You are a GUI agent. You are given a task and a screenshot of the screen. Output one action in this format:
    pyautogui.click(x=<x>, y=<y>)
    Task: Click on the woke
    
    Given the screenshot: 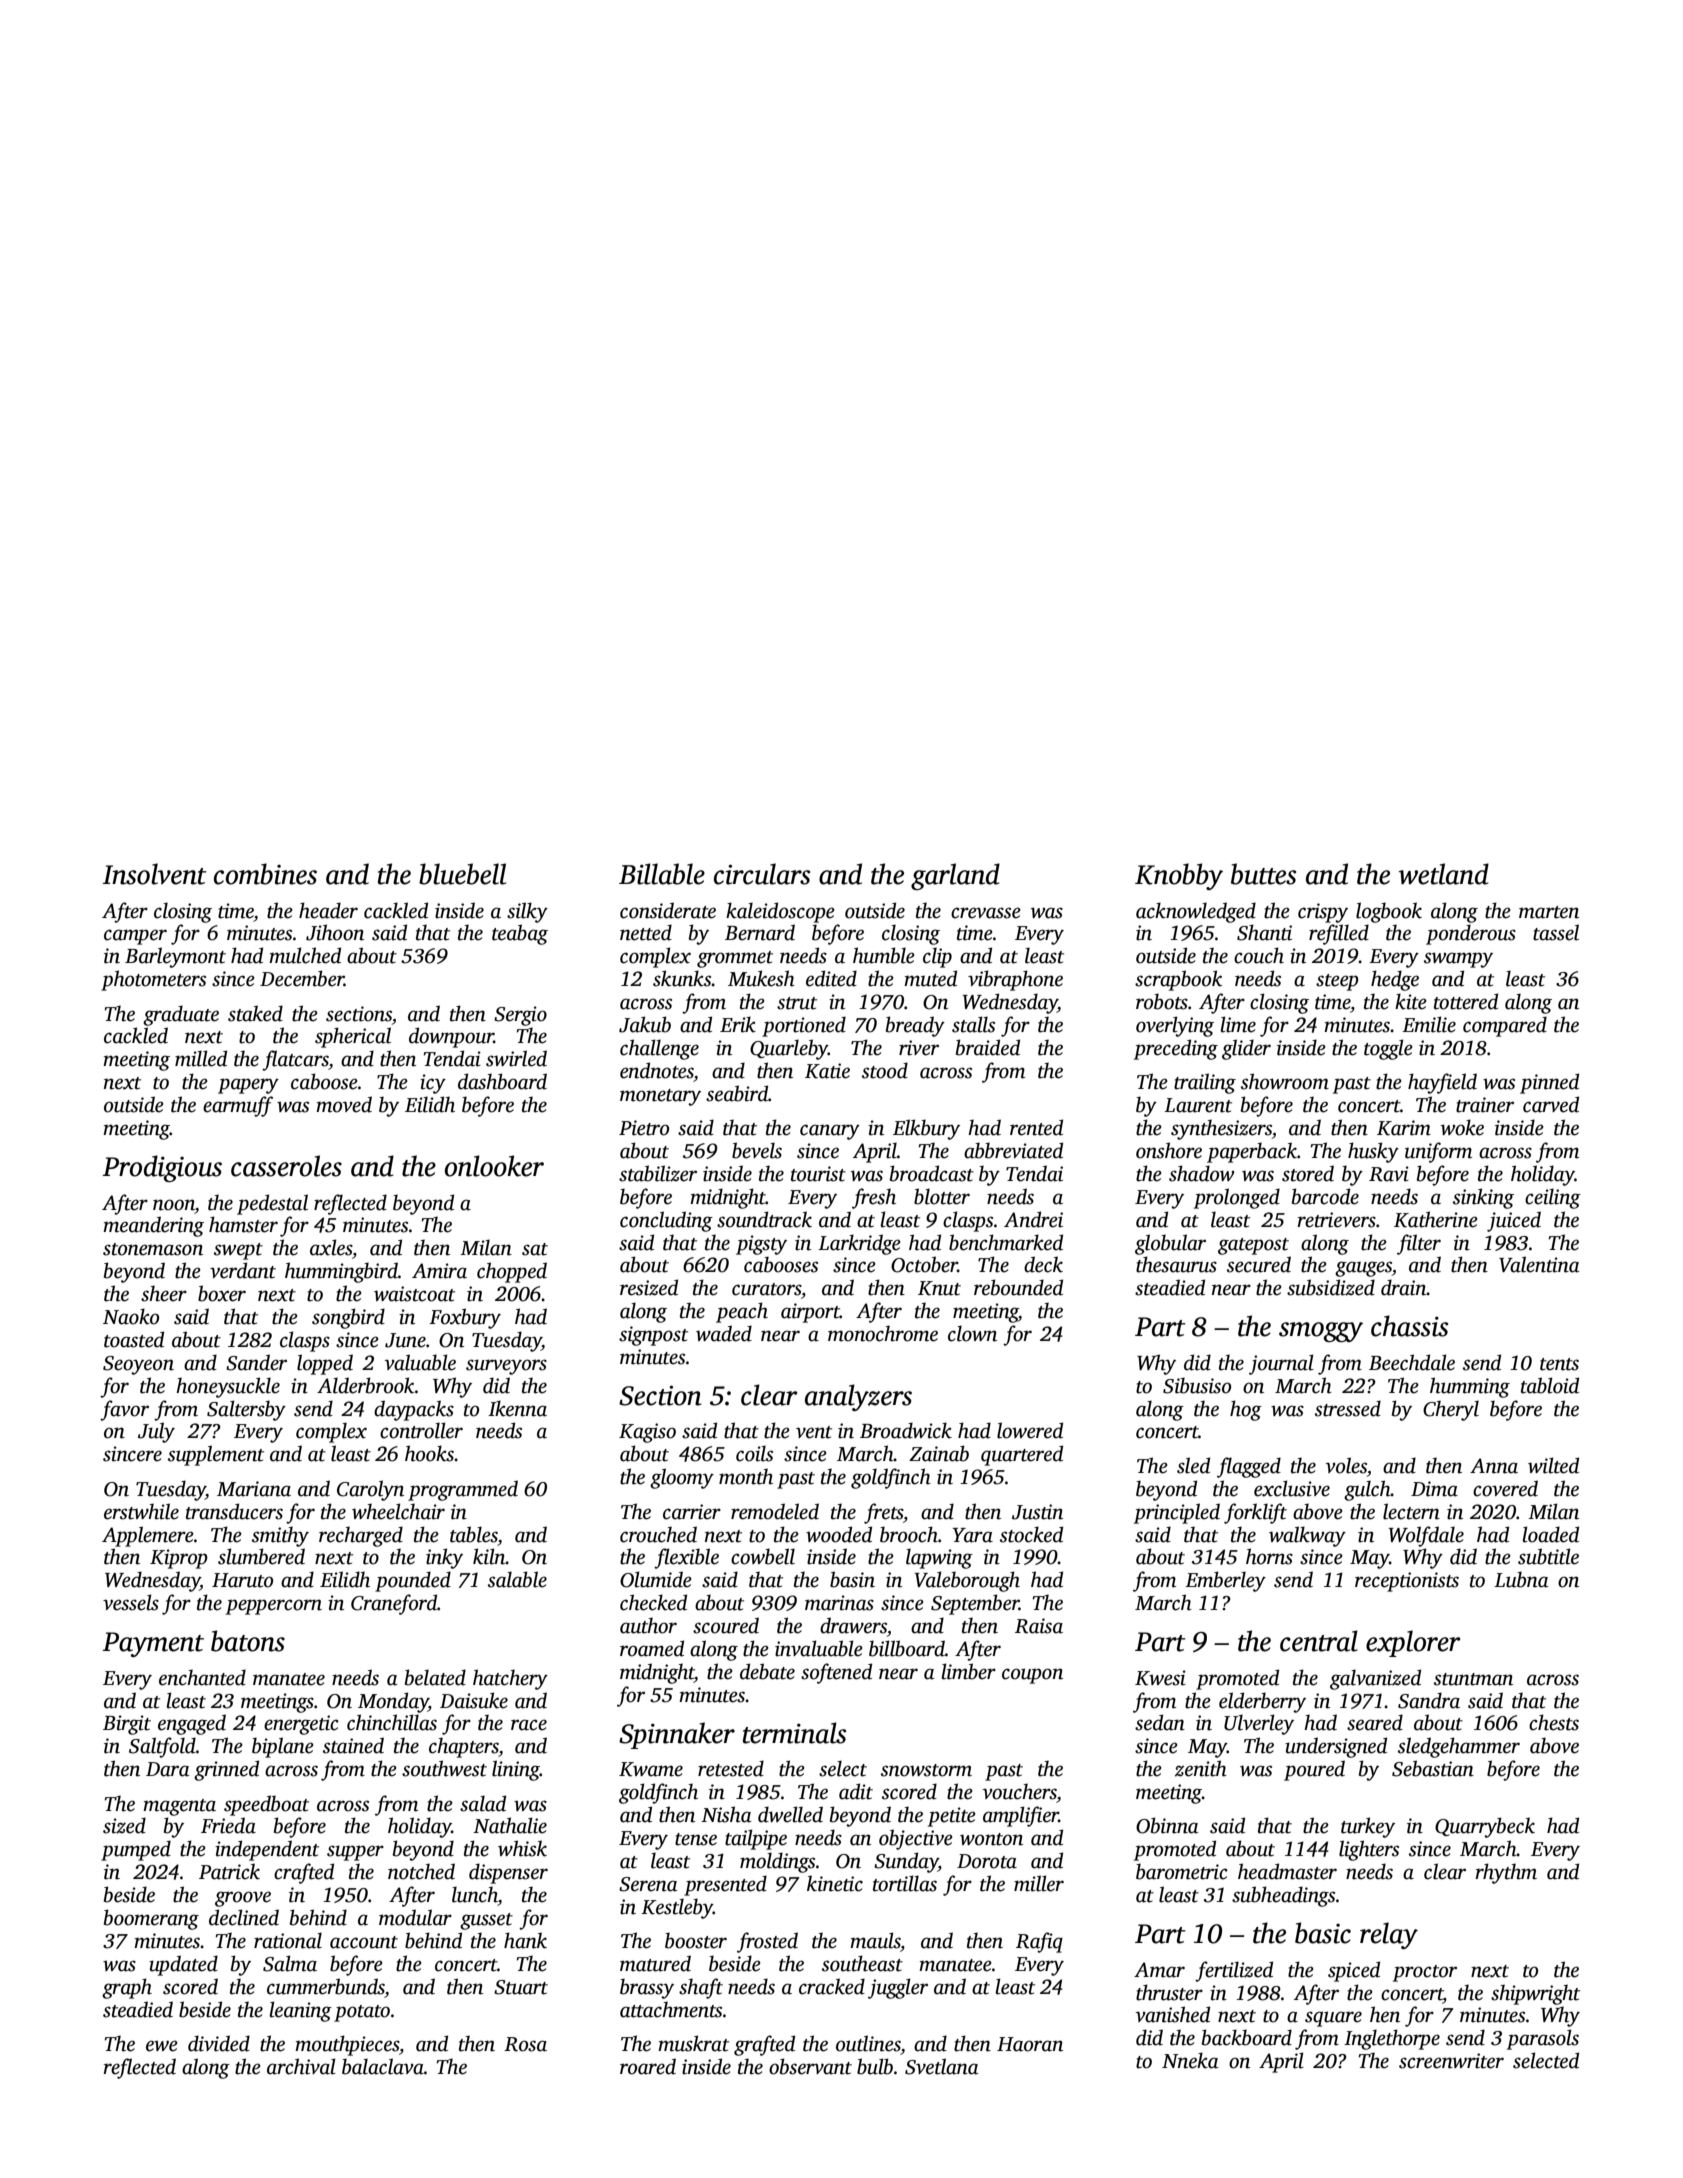 What is the action you would take?
    pyautogui.click(x=1462, y=1127)
